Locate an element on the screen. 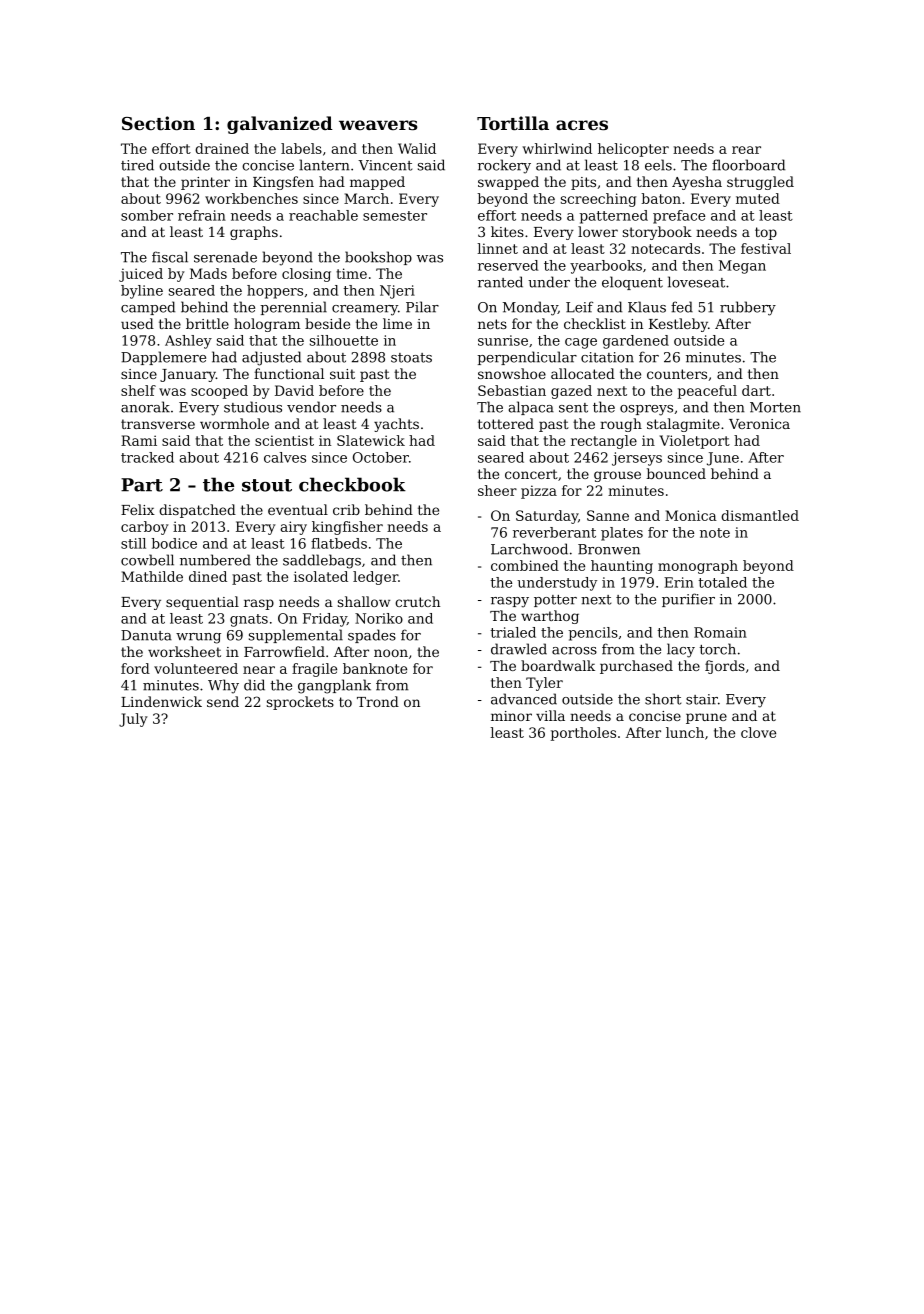  tired is located at coordinates (137, 165).
